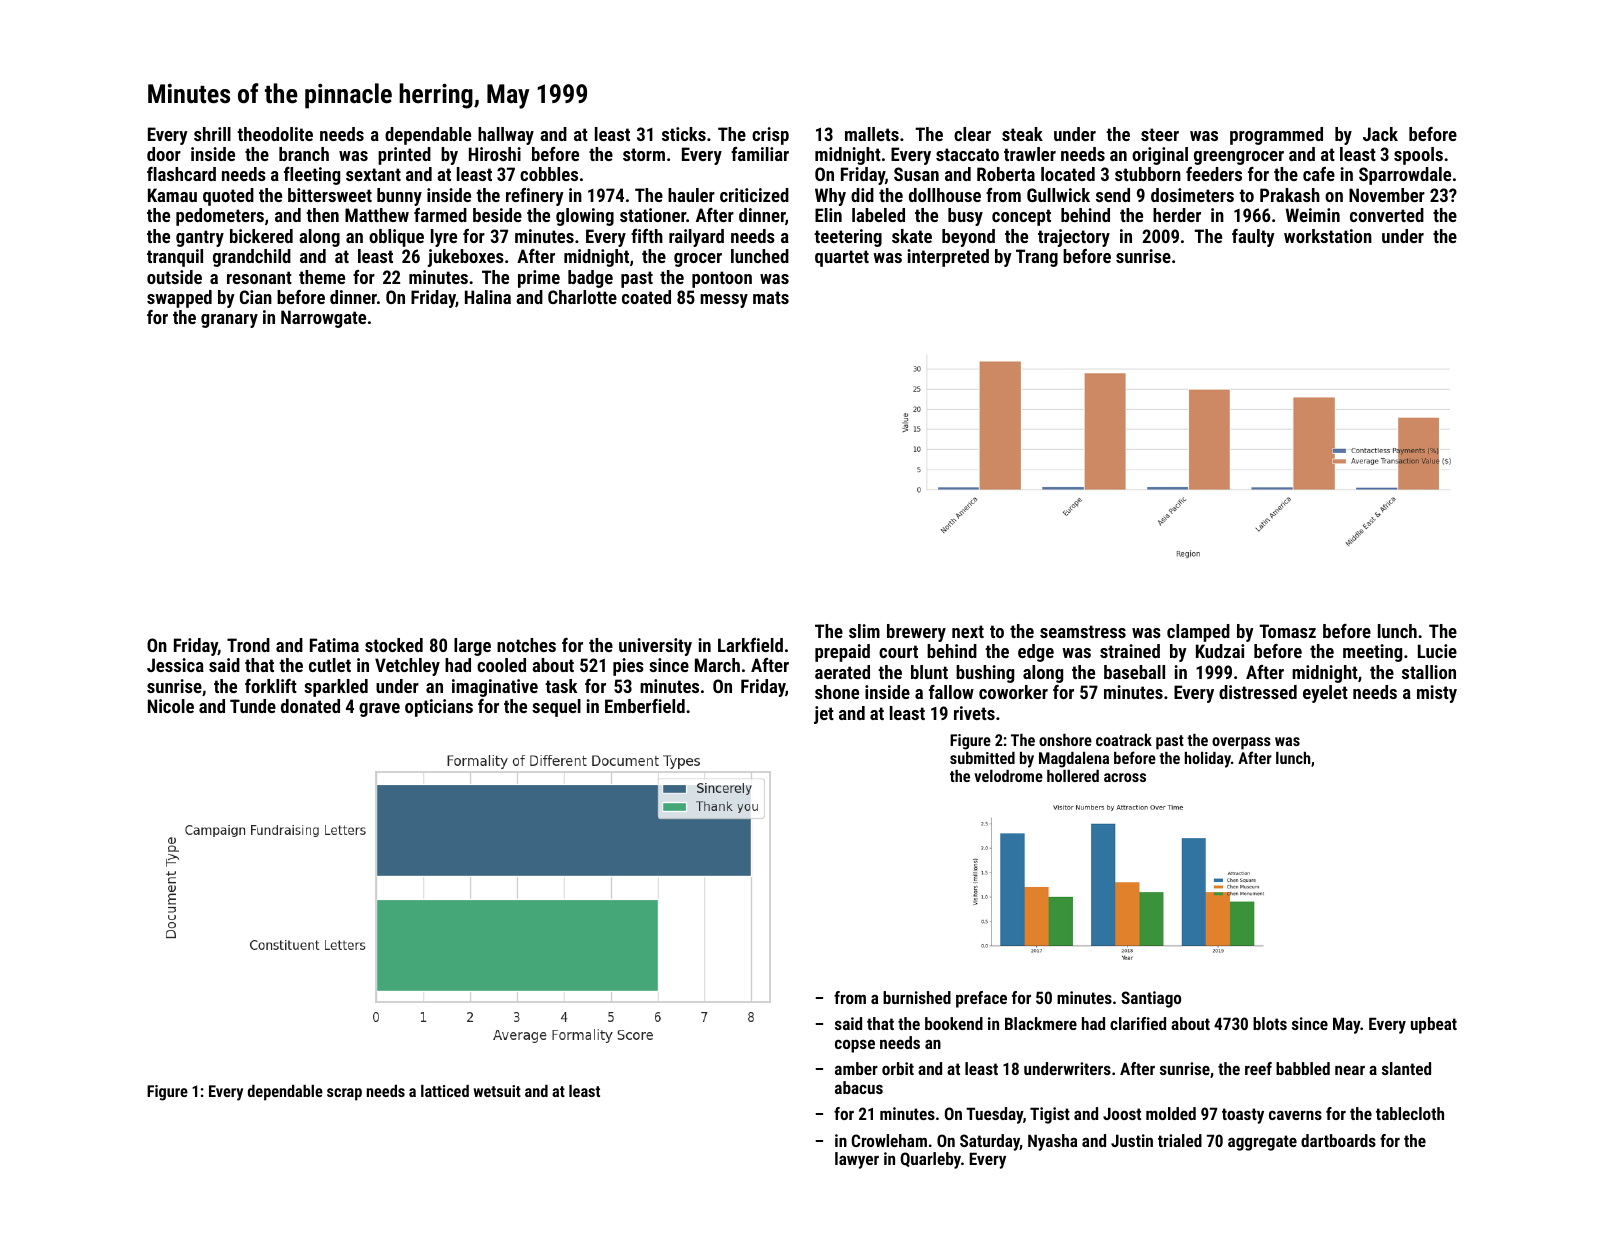  Describe the element at coordinates (1380, 134) in the screenshot. I see `Jack` at that location.
